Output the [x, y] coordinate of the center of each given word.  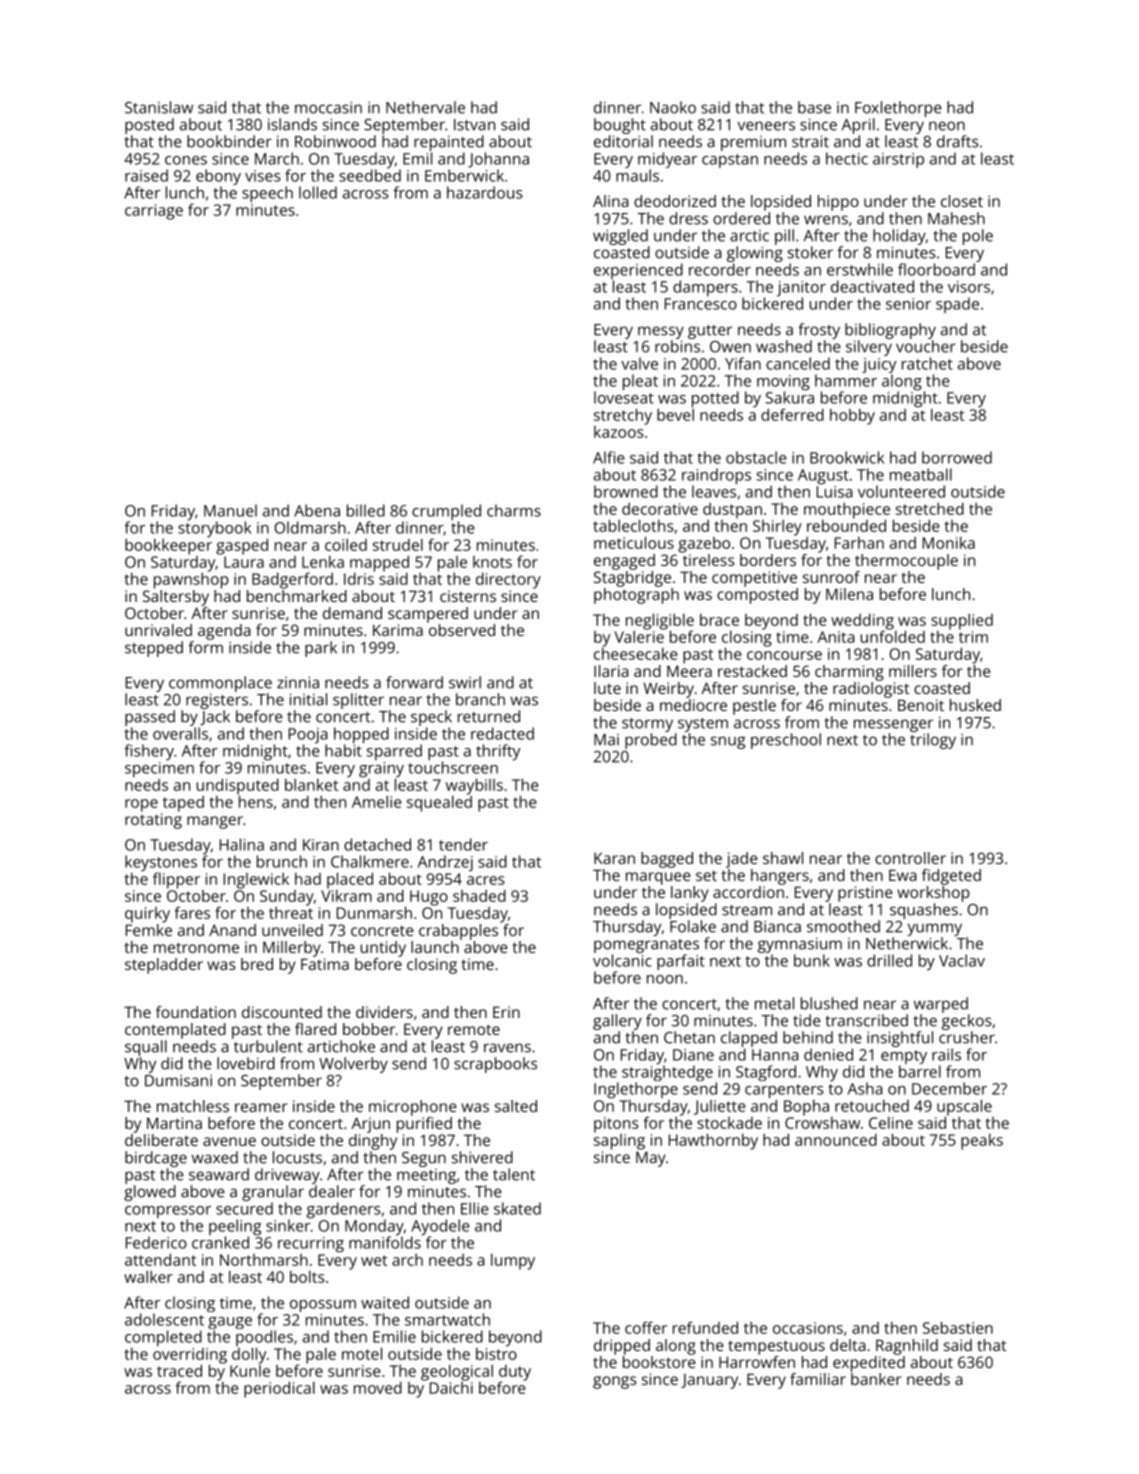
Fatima [325, 964]
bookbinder [229, 141]
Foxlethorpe [898, 109]
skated [517, 1208]
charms [514, 510]
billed [366, 510]
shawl [783, 858]
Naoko [673, 107]
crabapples [458, 932]
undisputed [238, 786]
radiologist [871, 690]
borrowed [957, 457]
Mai [606, 740]
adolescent [164, 1319]
